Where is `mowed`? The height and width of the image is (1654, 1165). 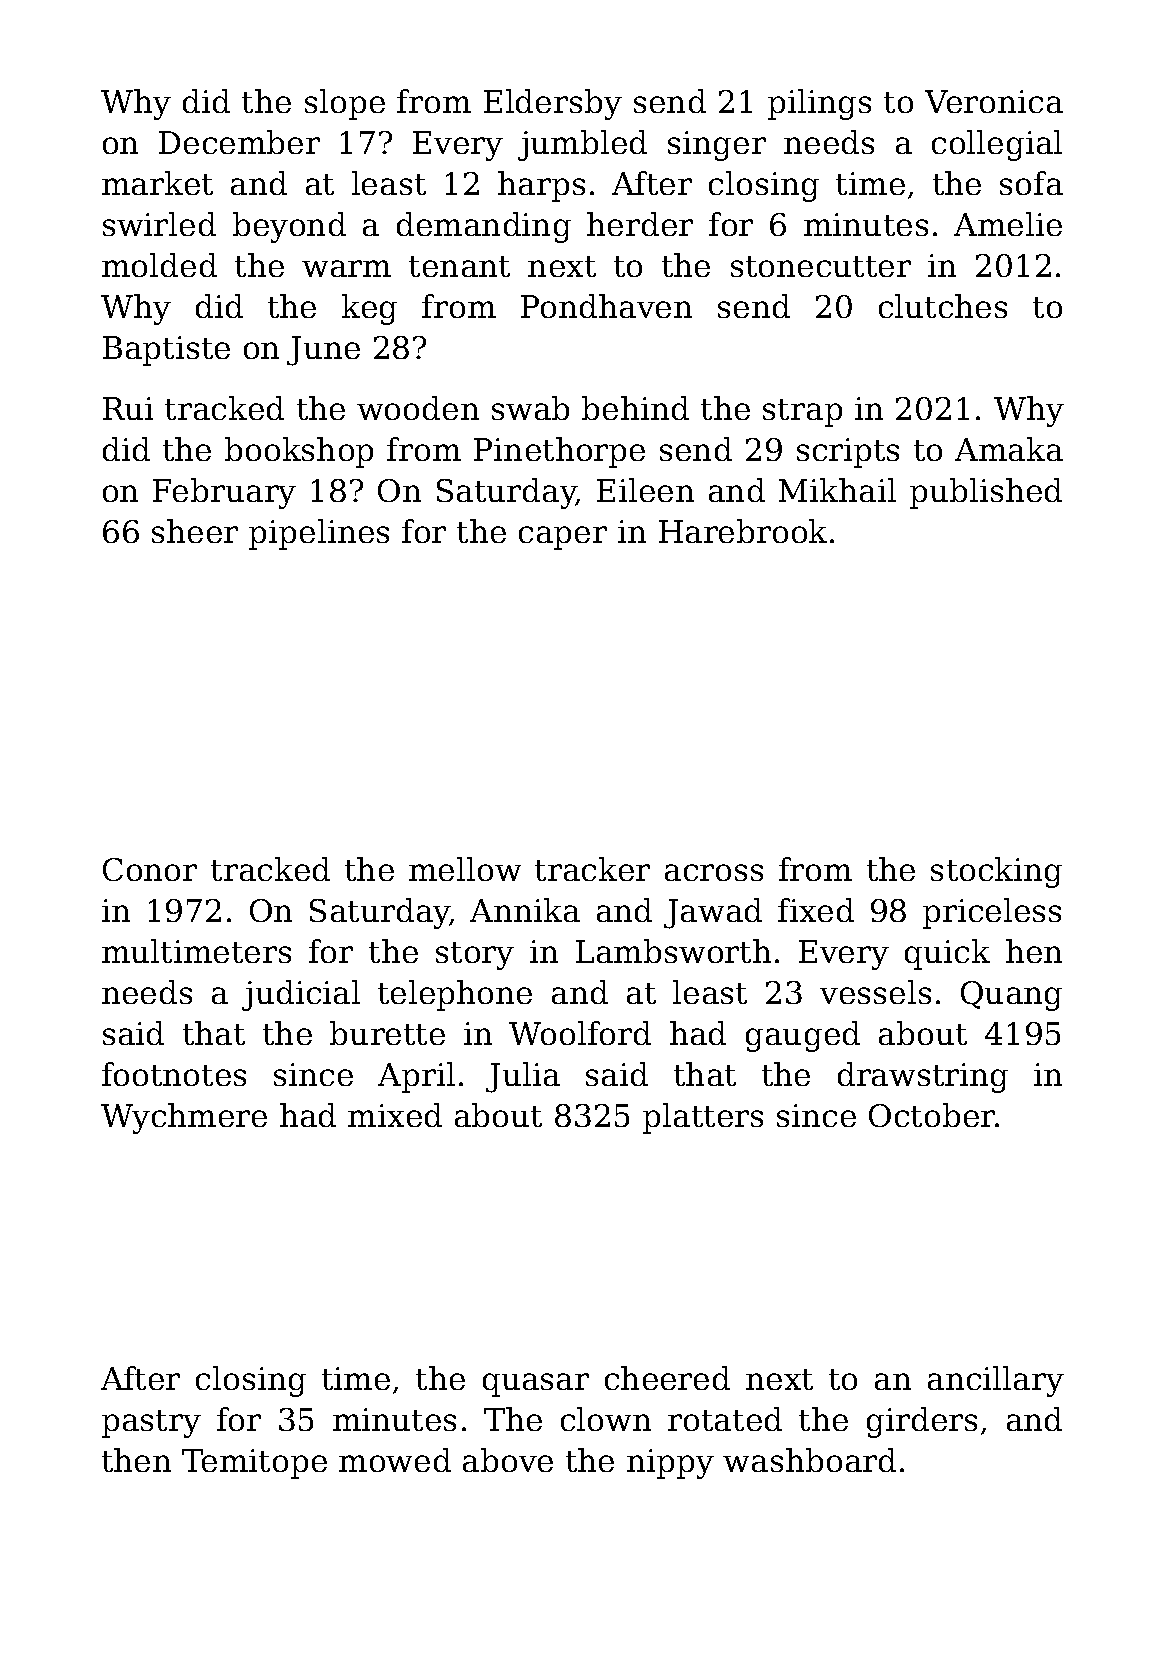 mowed is located at coordinates (395, 1460).
